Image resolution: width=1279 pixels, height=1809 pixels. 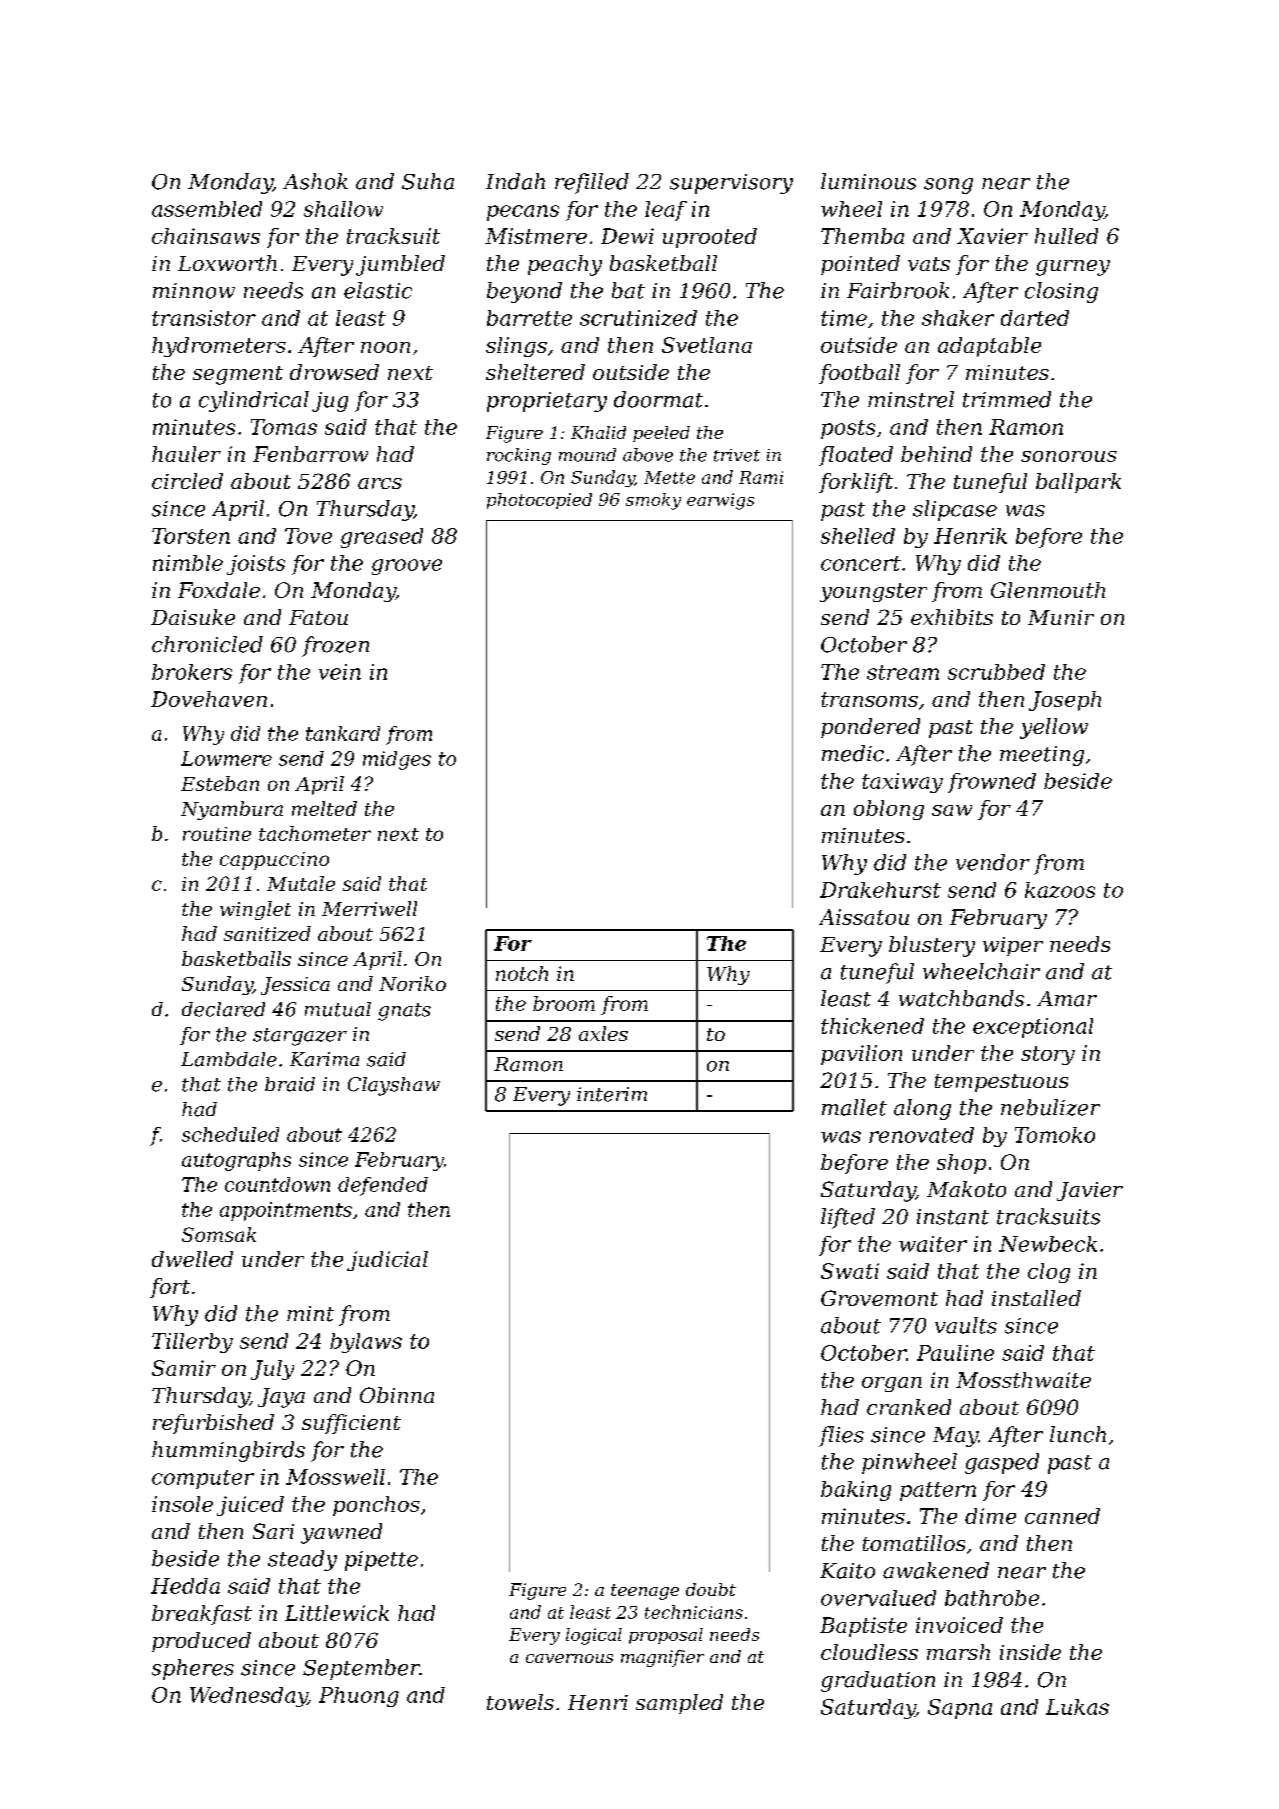 What do you see at coordinates (731, 184) in the image?
I see `supervisory` at bounding box center [731, 184].
